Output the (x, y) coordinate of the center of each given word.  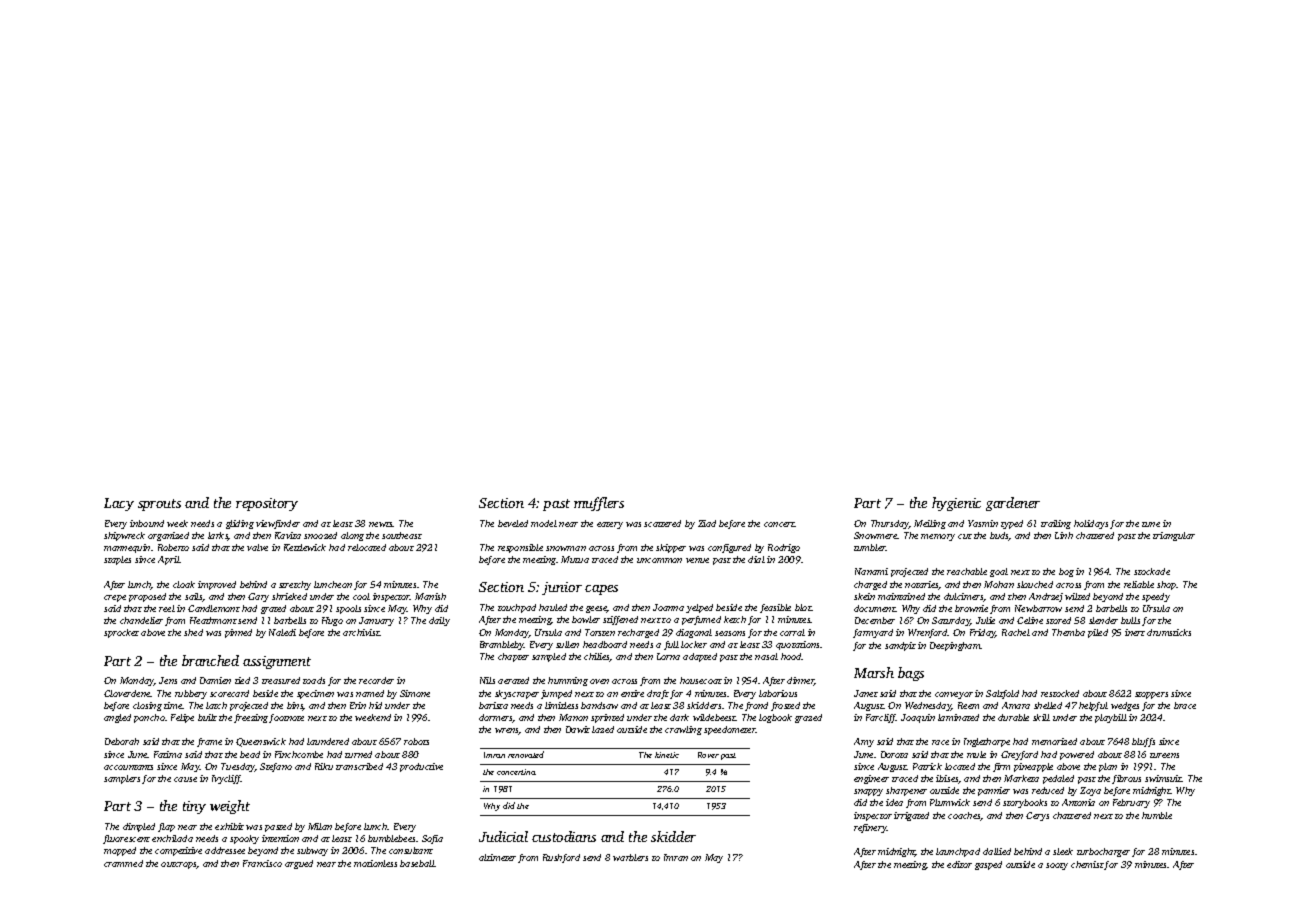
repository (267, 504)
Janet (866, 693)
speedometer (730, 730)
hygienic (956, 504)
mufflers (599, 504)
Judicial (503, 836)
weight (230, 807)
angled (117, 718)
